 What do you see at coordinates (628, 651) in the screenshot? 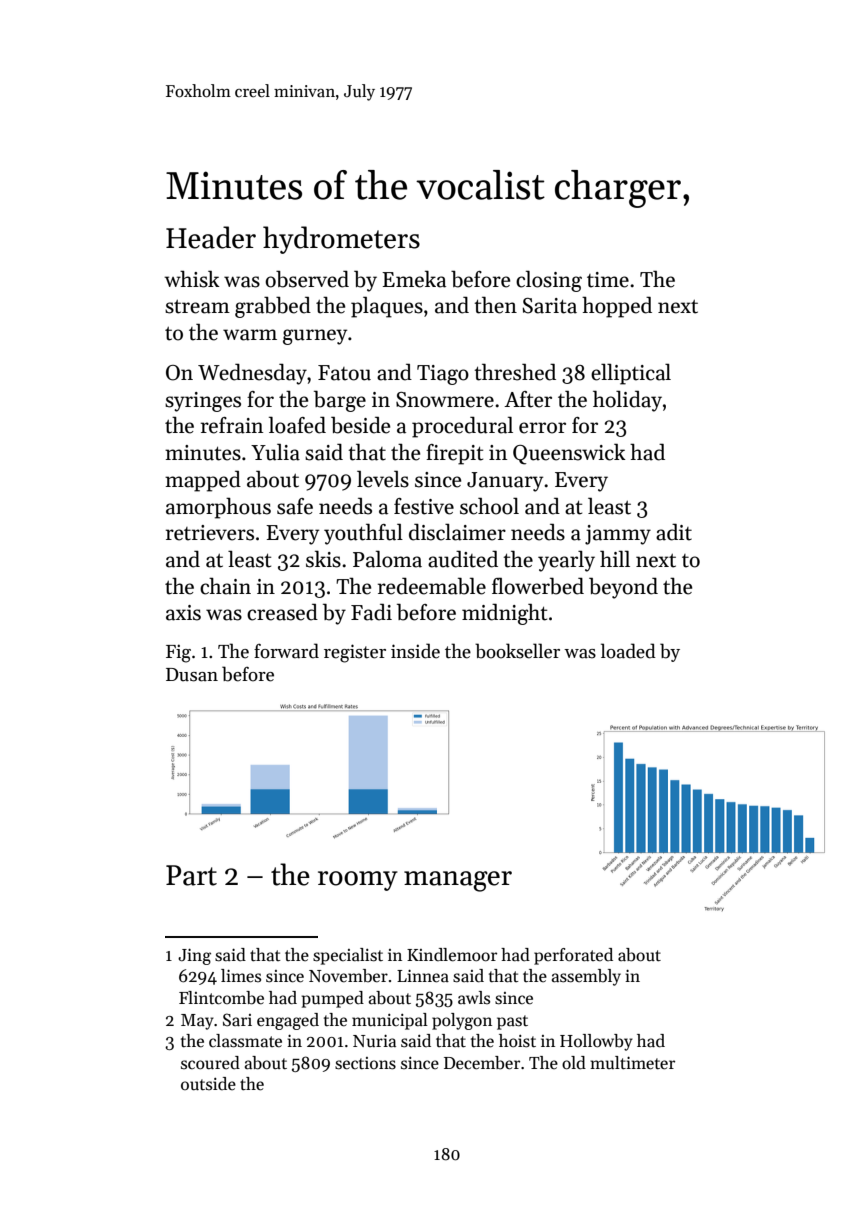
I see `loaded` at bounding box center [628, 651].
